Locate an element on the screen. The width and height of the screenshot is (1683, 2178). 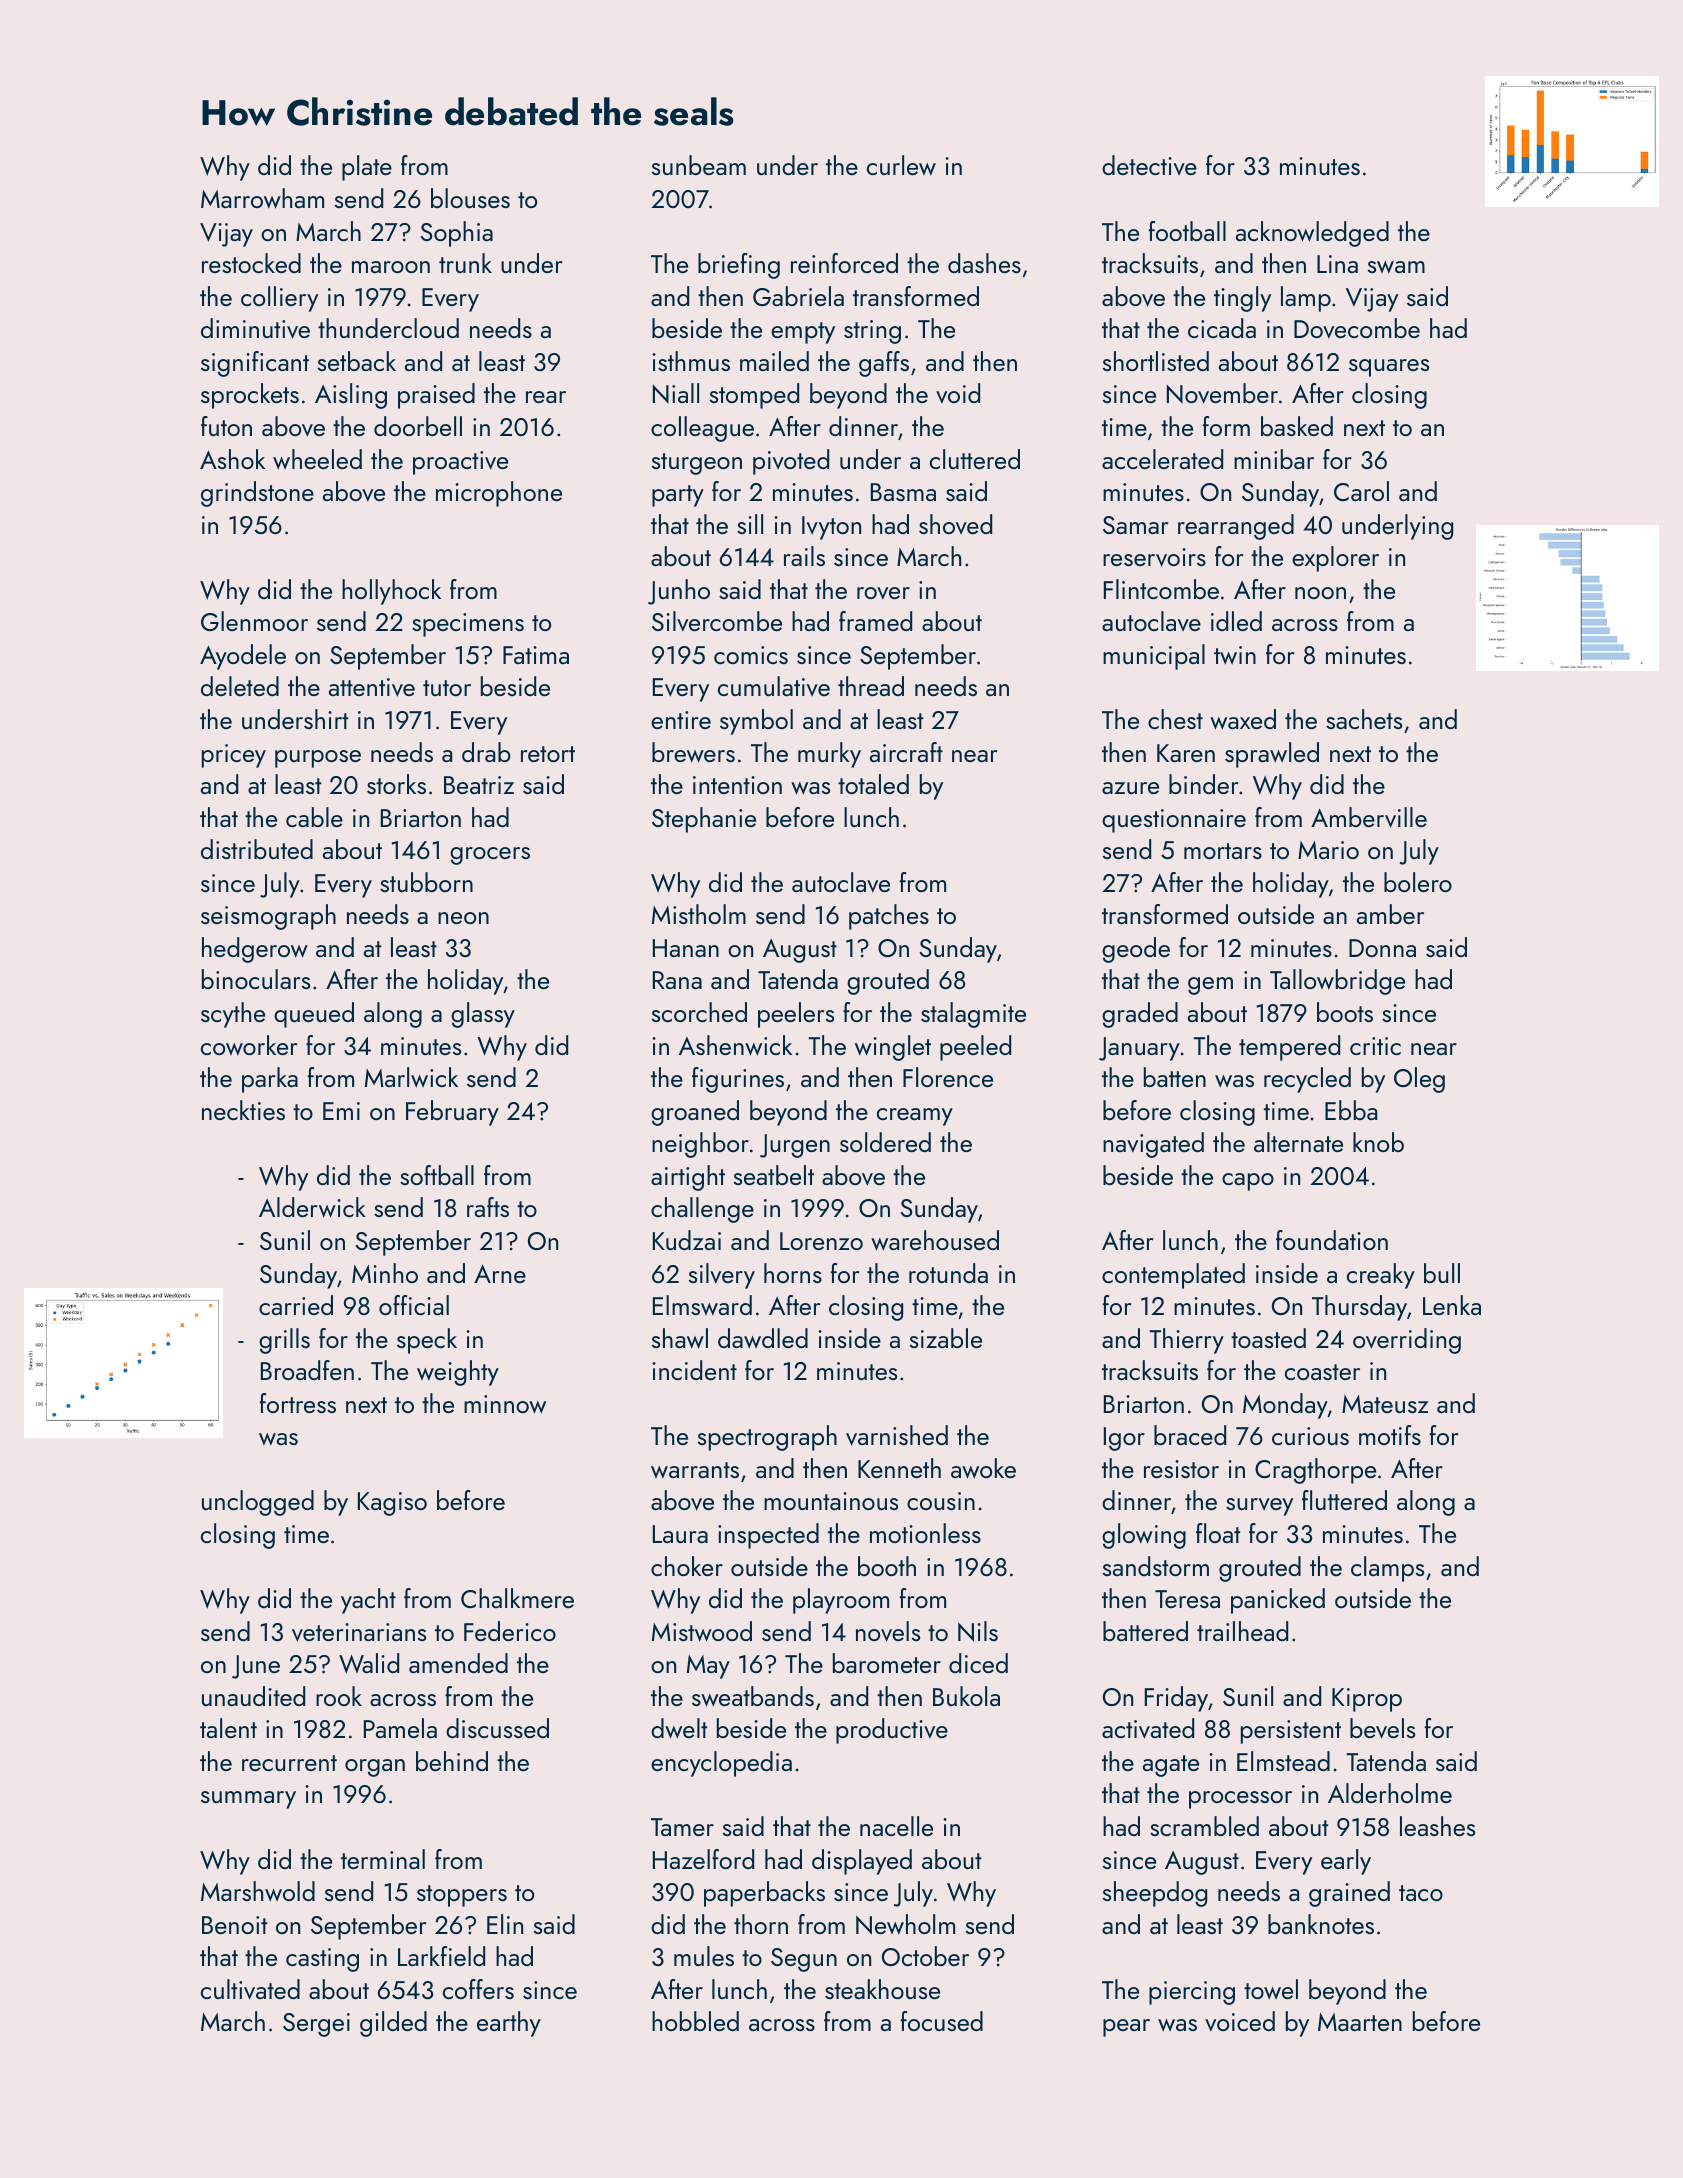
pricey is located at coordinates (234, 756).
